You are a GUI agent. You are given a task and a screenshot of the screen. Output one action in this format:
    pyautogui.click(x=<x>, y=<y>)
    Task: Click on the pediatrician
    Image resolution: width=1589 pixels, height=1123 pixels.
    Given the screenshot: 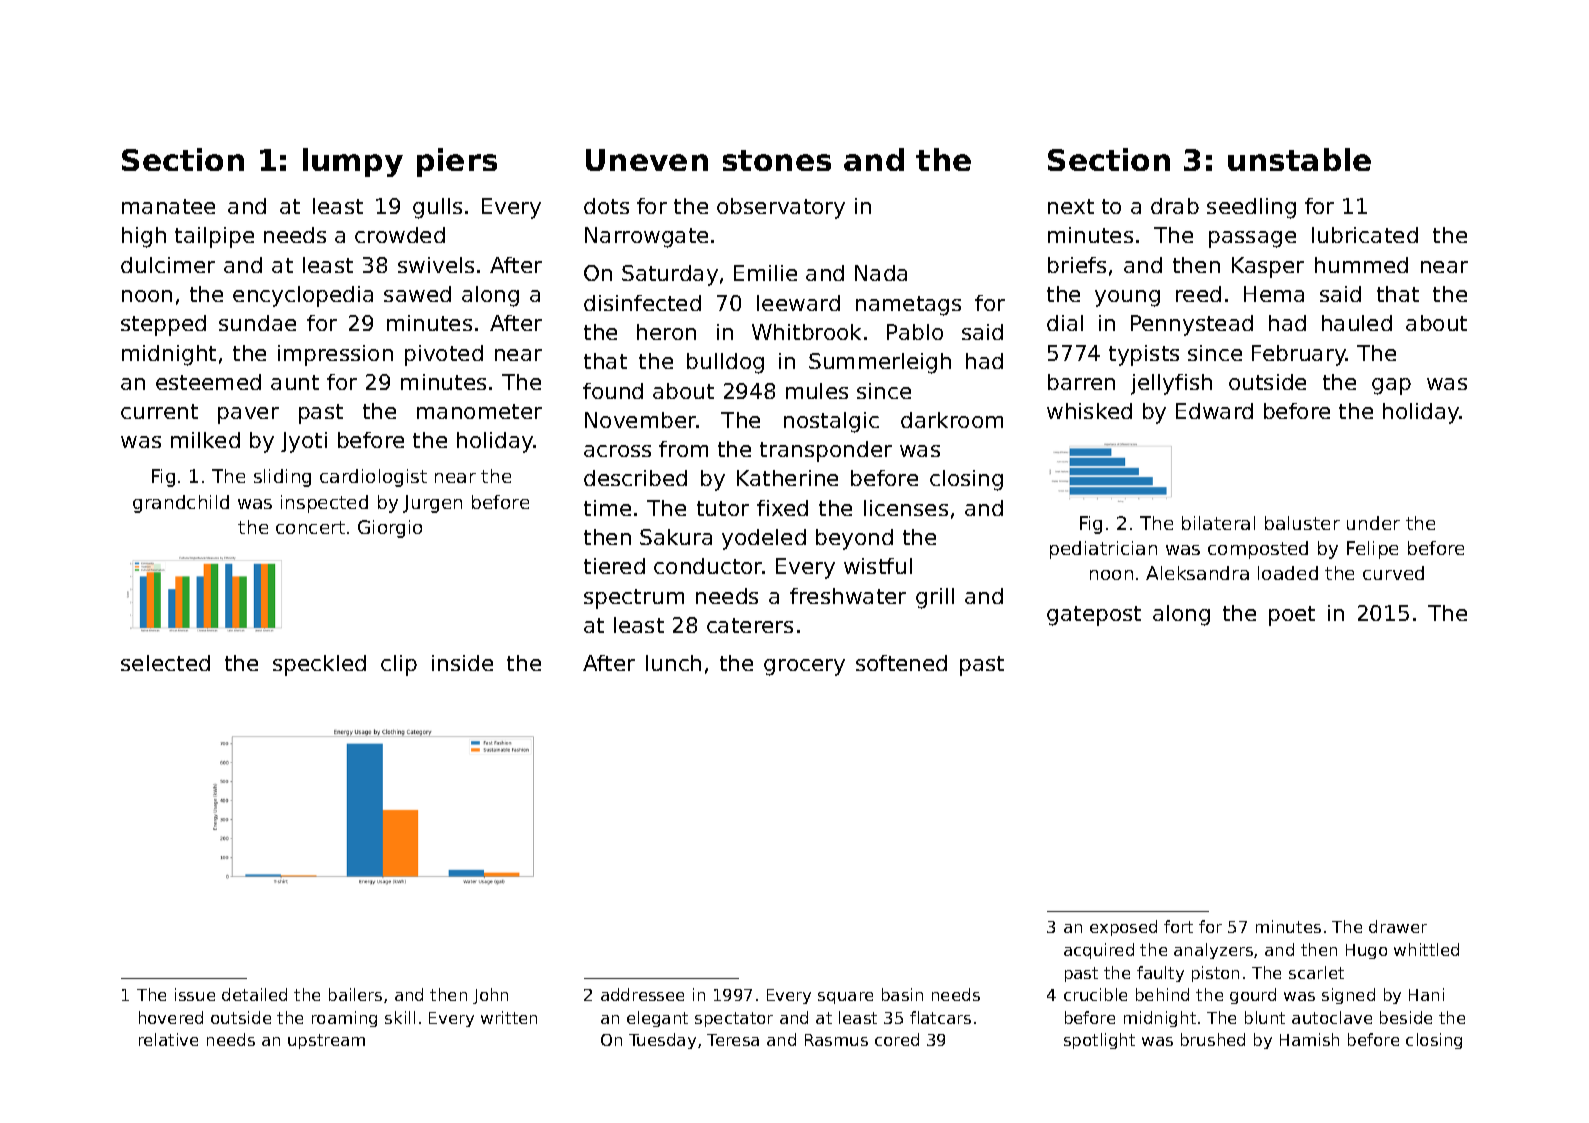 What is the action you would take?
    pyautogui.click(x=1103, y=550)
